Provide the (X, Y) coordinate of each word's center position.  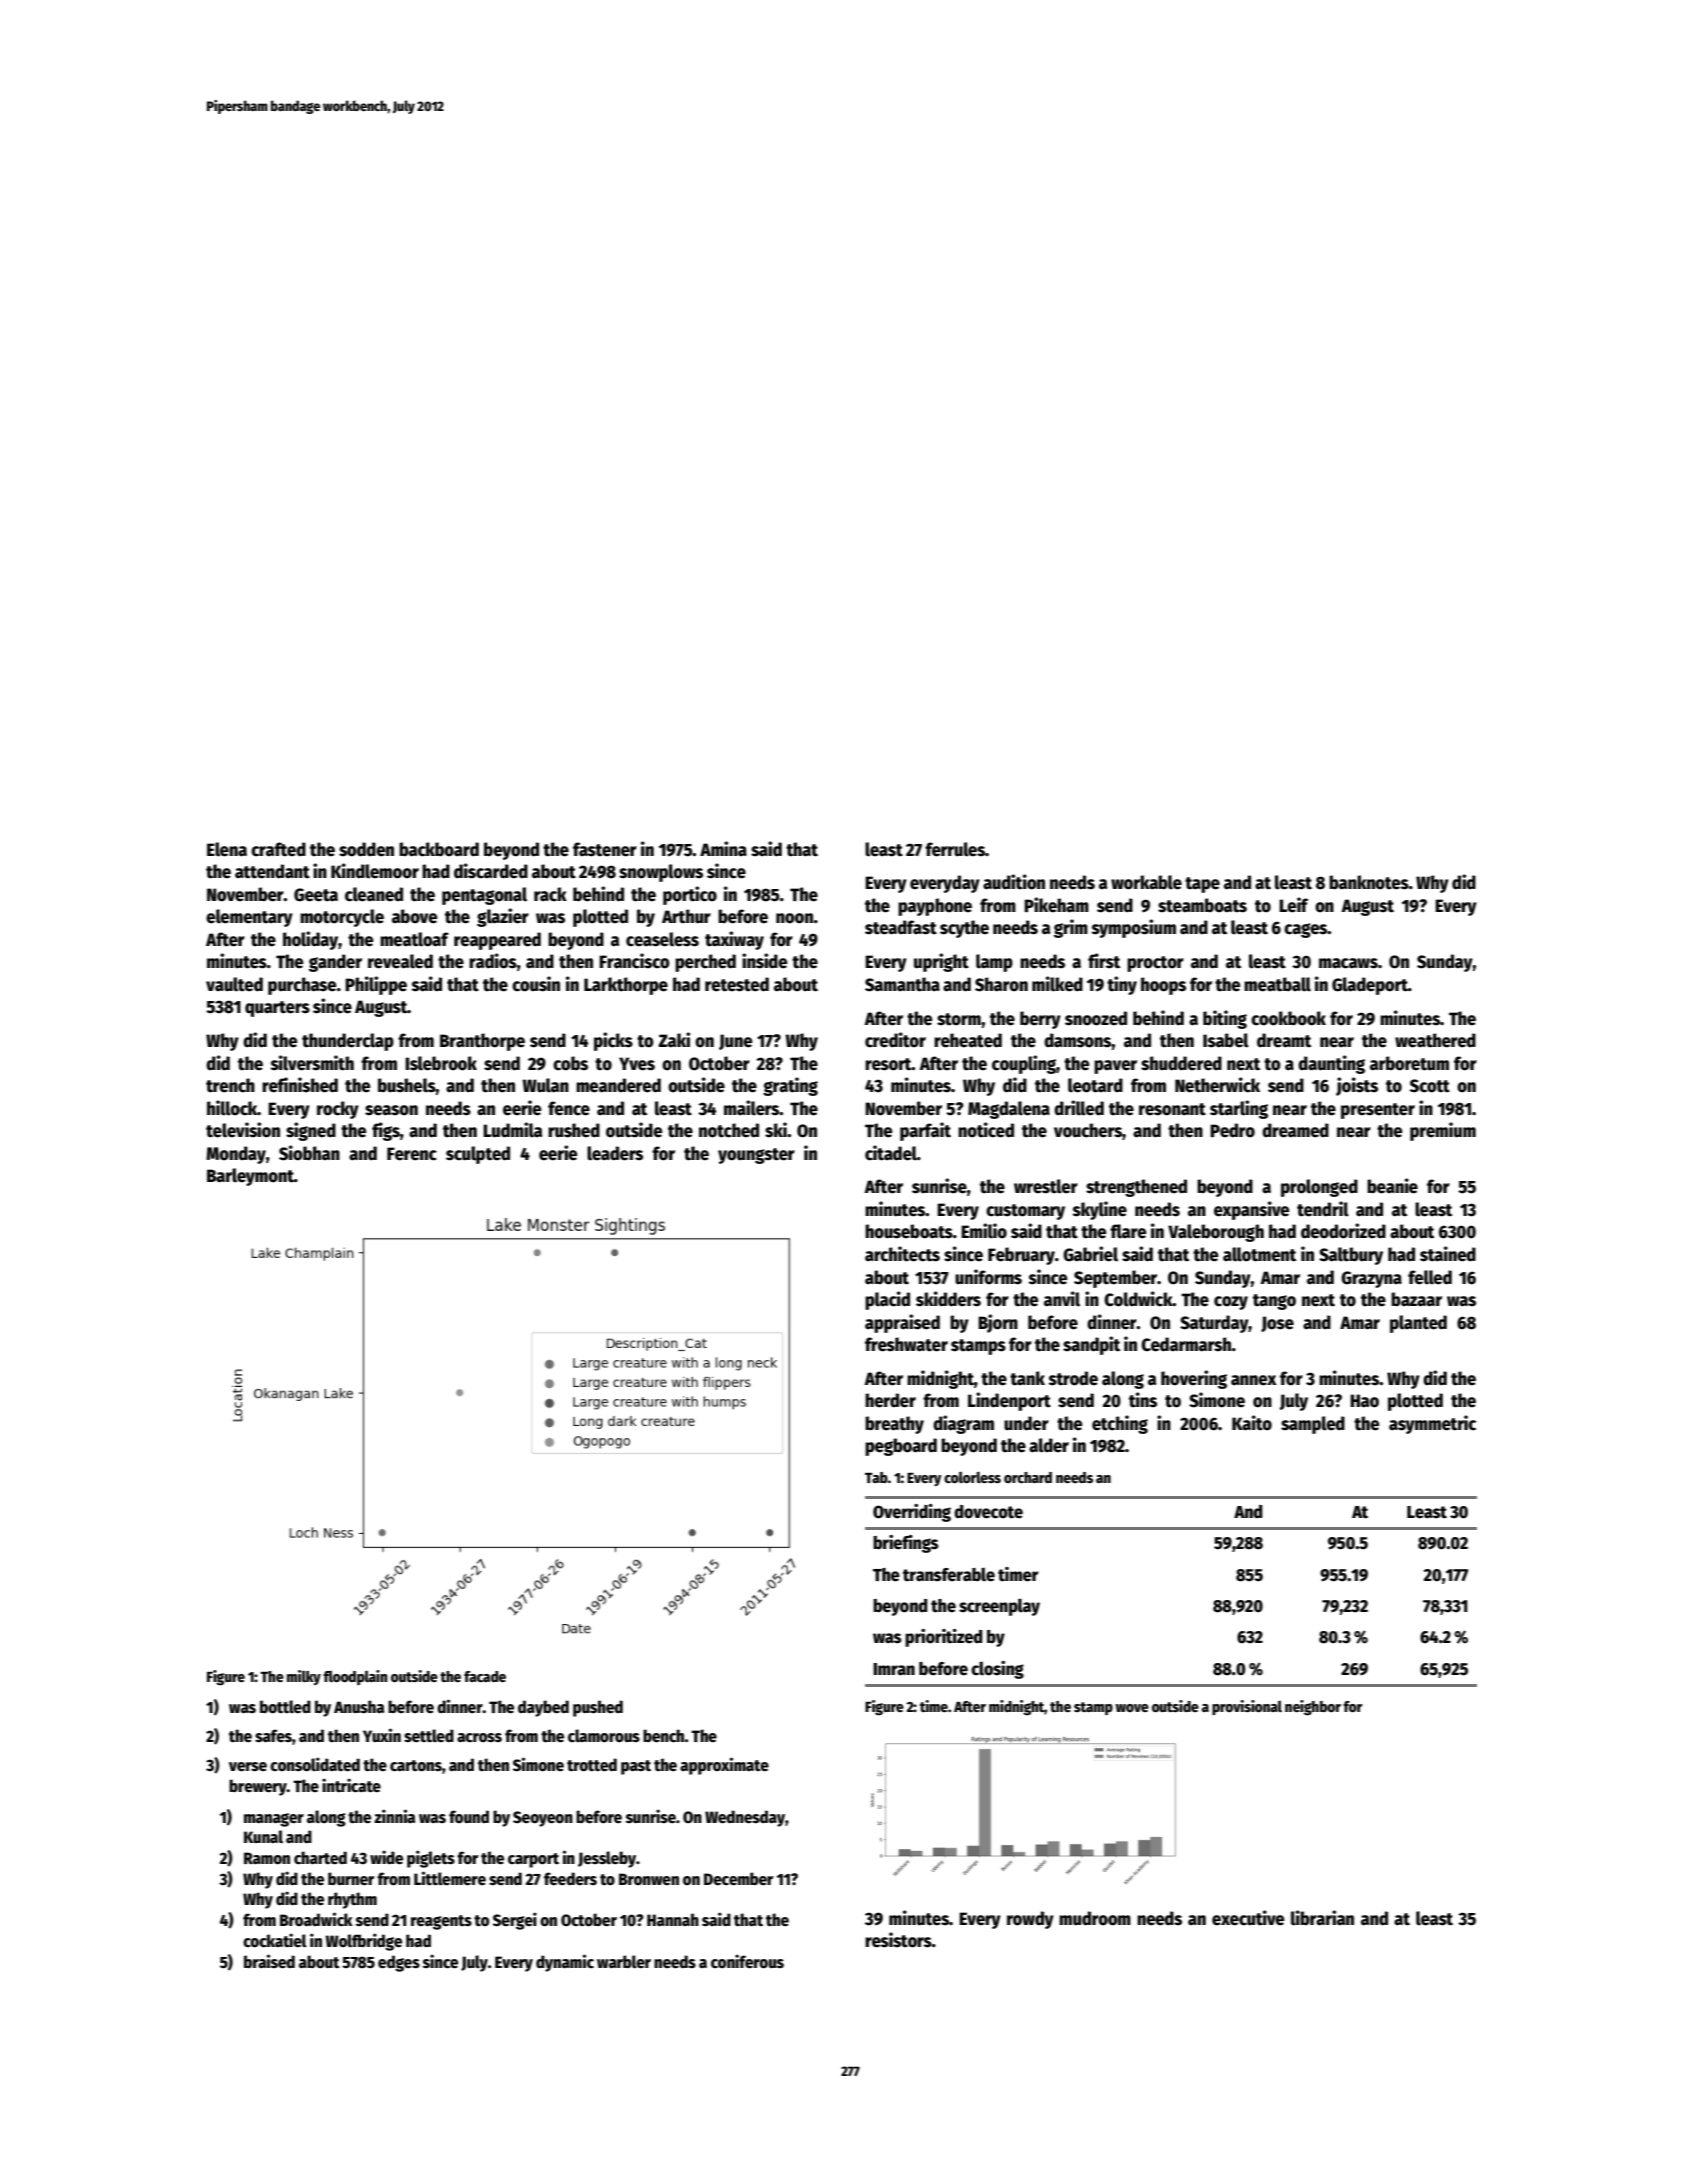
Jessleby (607, 1859)
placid (887, 1300)
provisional (1247, 1707)
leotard (1095, 1085)
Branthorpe (482, 1042)
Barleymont (250, 1177)
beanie (1392, 1186)
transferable (949, 1574)
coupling (1024, 1064)
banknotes (1369, 882)
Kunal (263, 1837)
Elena (227, 849)
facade (485, 1676)
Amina (723, 849)
